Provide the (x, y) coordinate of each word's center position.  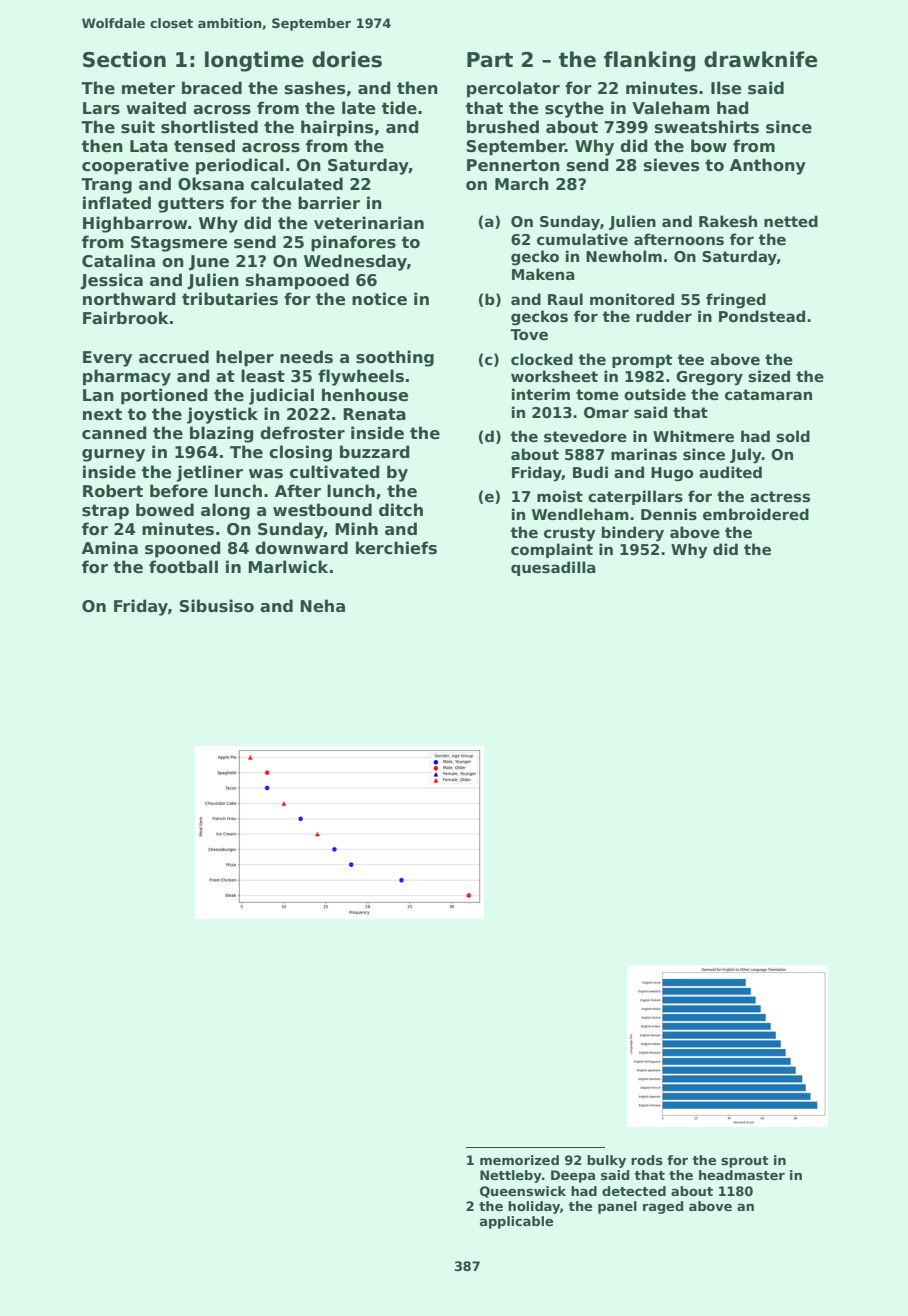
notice (379, 299)
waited (156, 108)
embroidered (756, 514)
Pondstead (762, 316)
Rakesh (728, 221)
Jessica (111, 281)
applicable (516, 1222)
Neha (322, 606)
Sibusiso (216, 606)
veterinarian (369, 223)
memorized (519, 1160)
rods (647, 1160)
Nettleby (511, 1176)
